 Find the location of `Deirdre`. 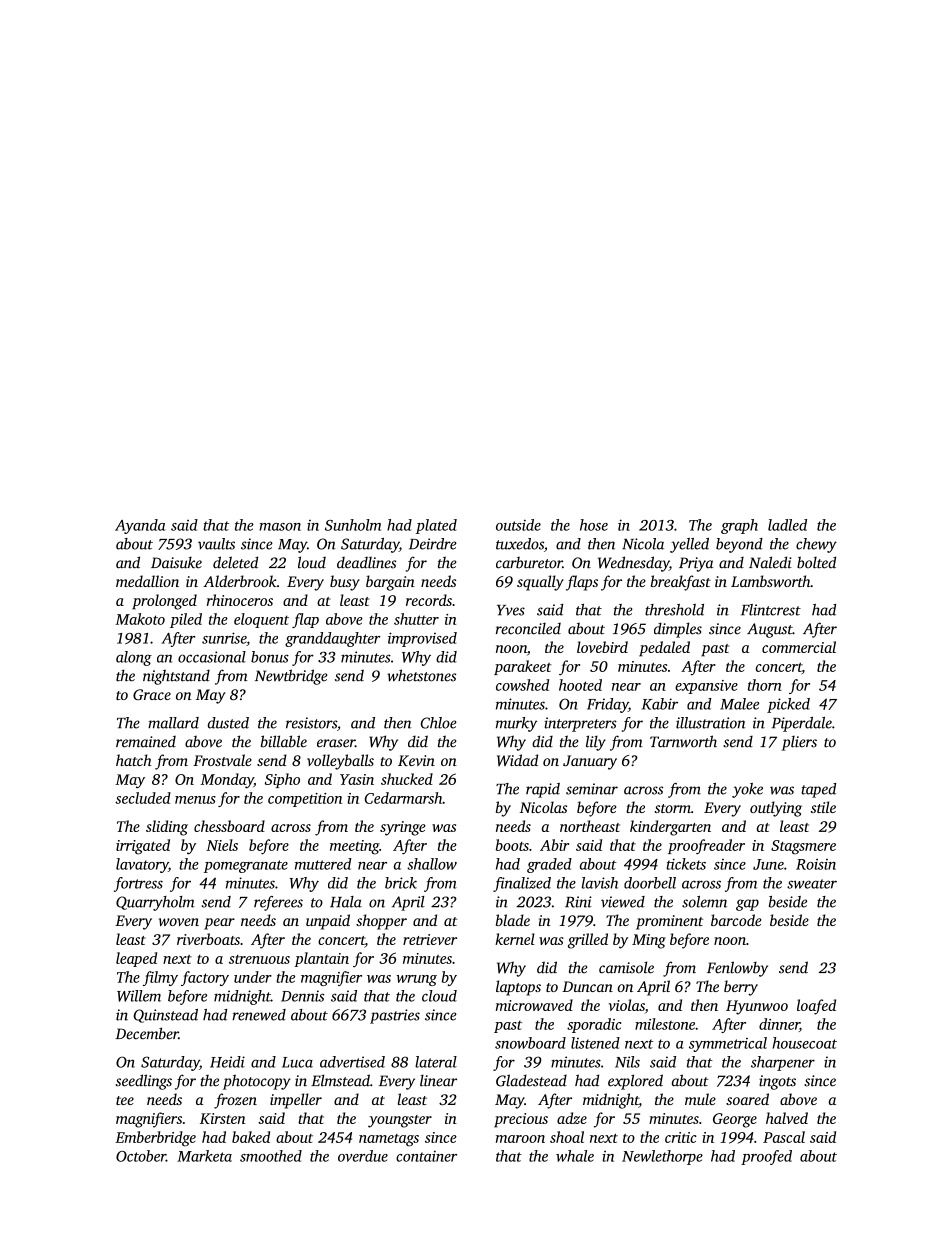

Deirdre is located at coordinates (433, 544).
